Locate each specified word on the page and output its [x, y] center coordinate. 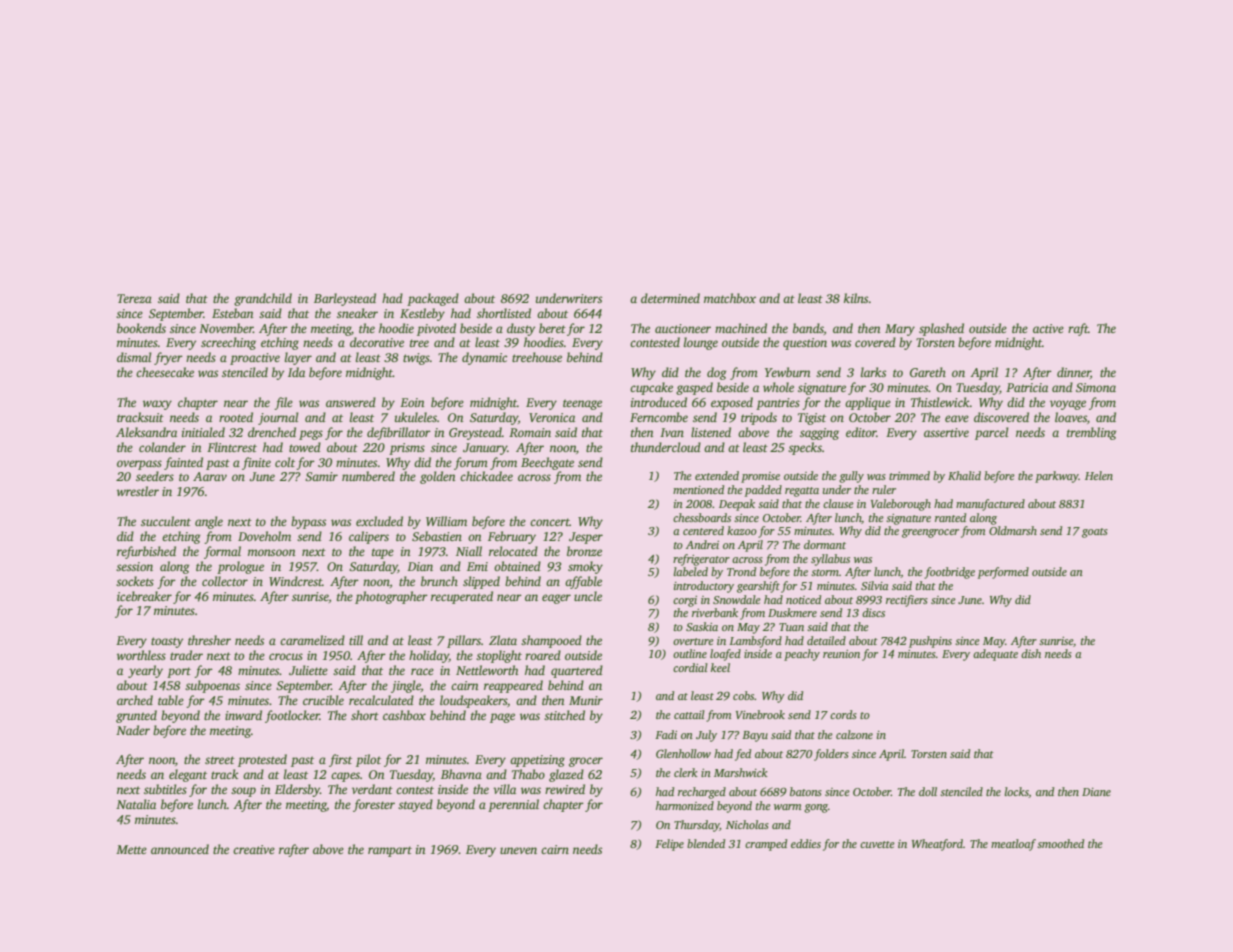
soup [243, 792]
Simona [1096, 387]
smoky [585, 567]
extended [717, 475]
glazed [566, 775]
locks [1017, 792]
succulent [166, 521]
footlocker [292, 716]
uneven [518, 850]
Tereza [134, 298]
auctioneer [683, 328]
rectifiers [907, 601]
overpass [139, 465]
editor [861, 432]
